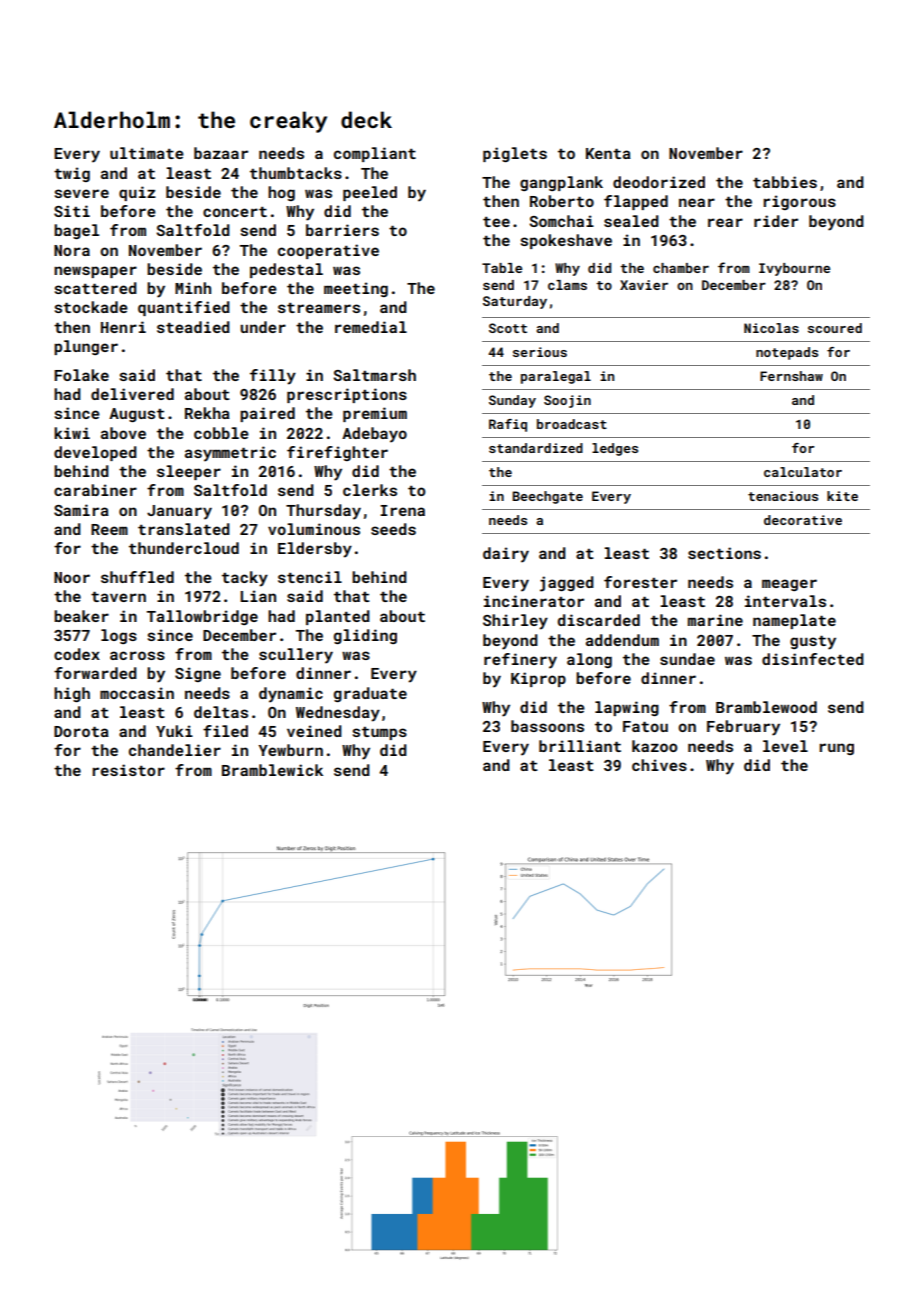 This document has width=924, height=1308. Describe the element at coordinates (791, 376) in the document. I see `Fernshaw` at that location.
